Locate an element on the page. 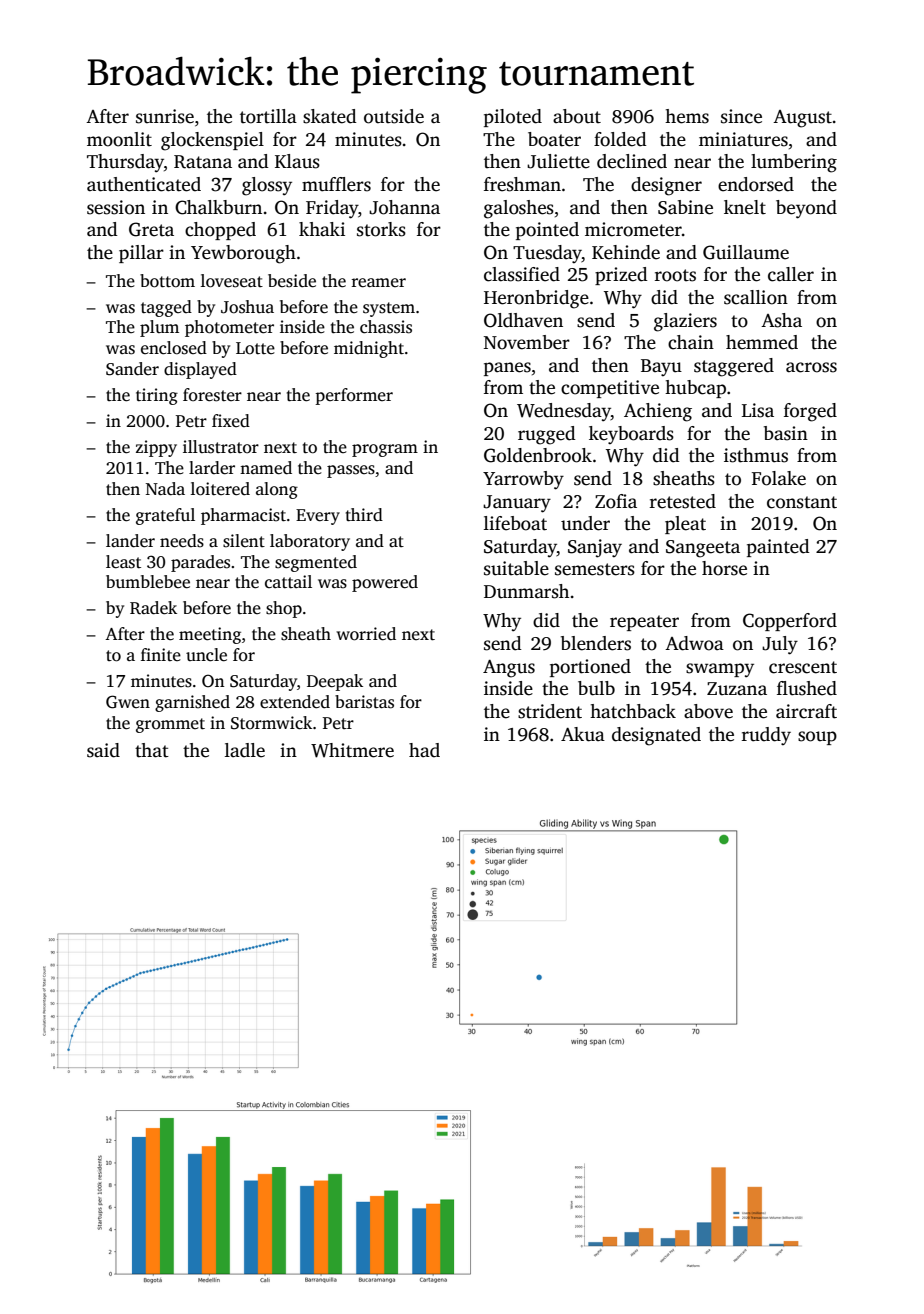 The width and height of the image is (924, 1314). basin is located at coordinates (786, 433).
